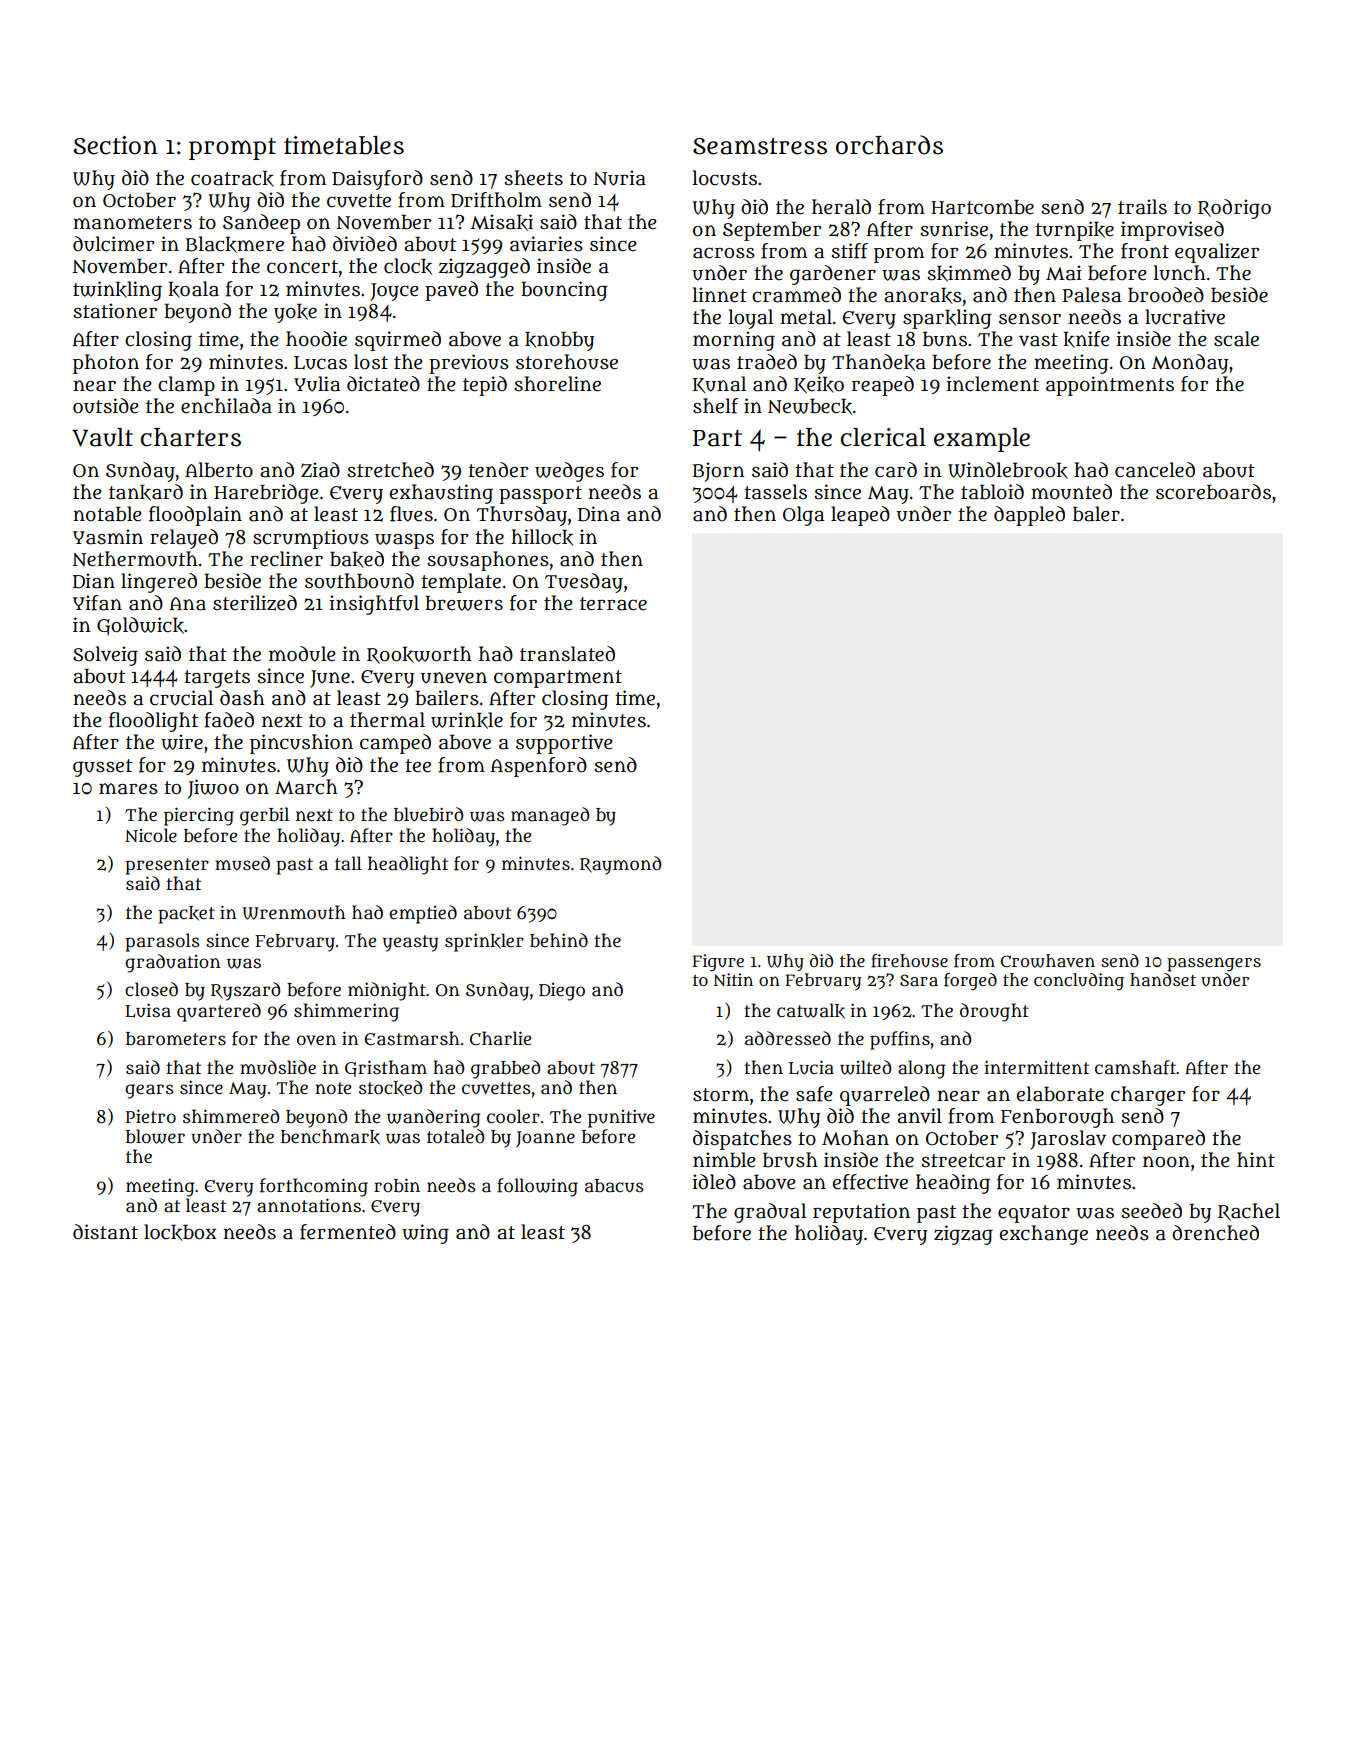 The image size is (1355, 1754). I want to click on improvised, so click(1172, 231).
